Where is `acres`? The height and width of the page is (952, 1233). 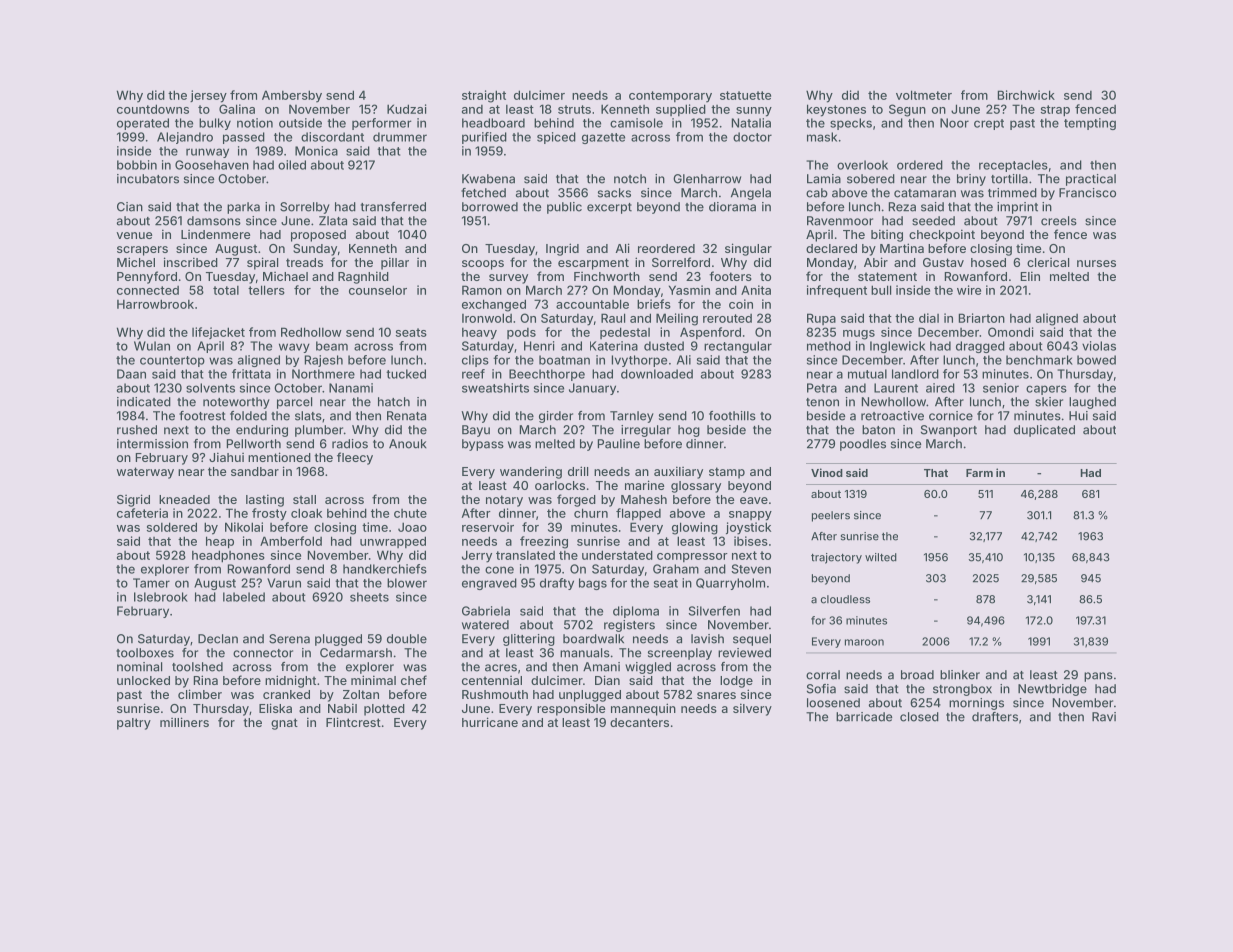
acres is located at coordinates (501, 668).
